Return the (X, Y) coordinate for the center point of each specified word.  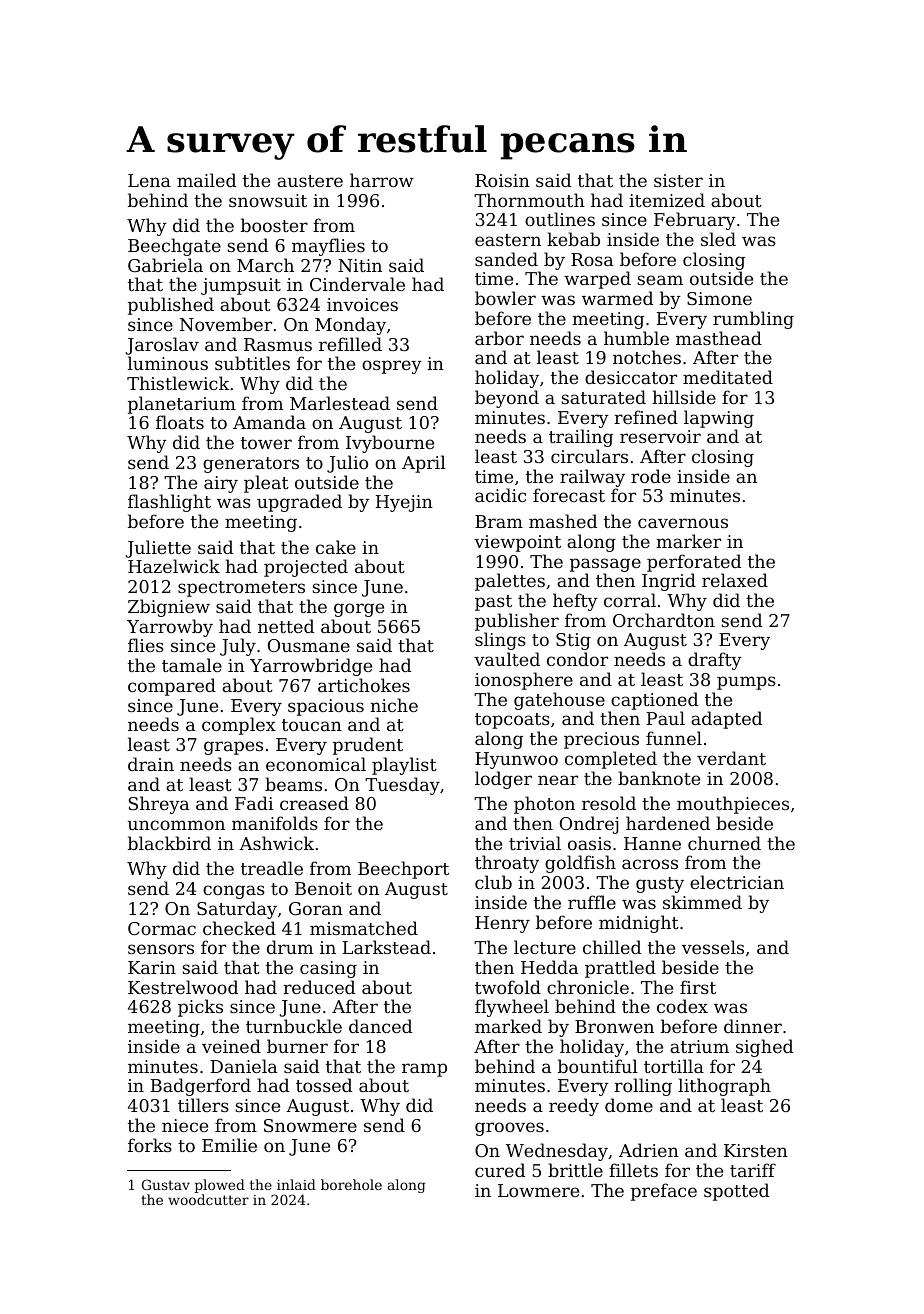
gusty (660, 885)
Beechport (403, 870)
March (265, 265)
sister (678, 180)
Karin (152, 967)
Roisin (502, 180)
